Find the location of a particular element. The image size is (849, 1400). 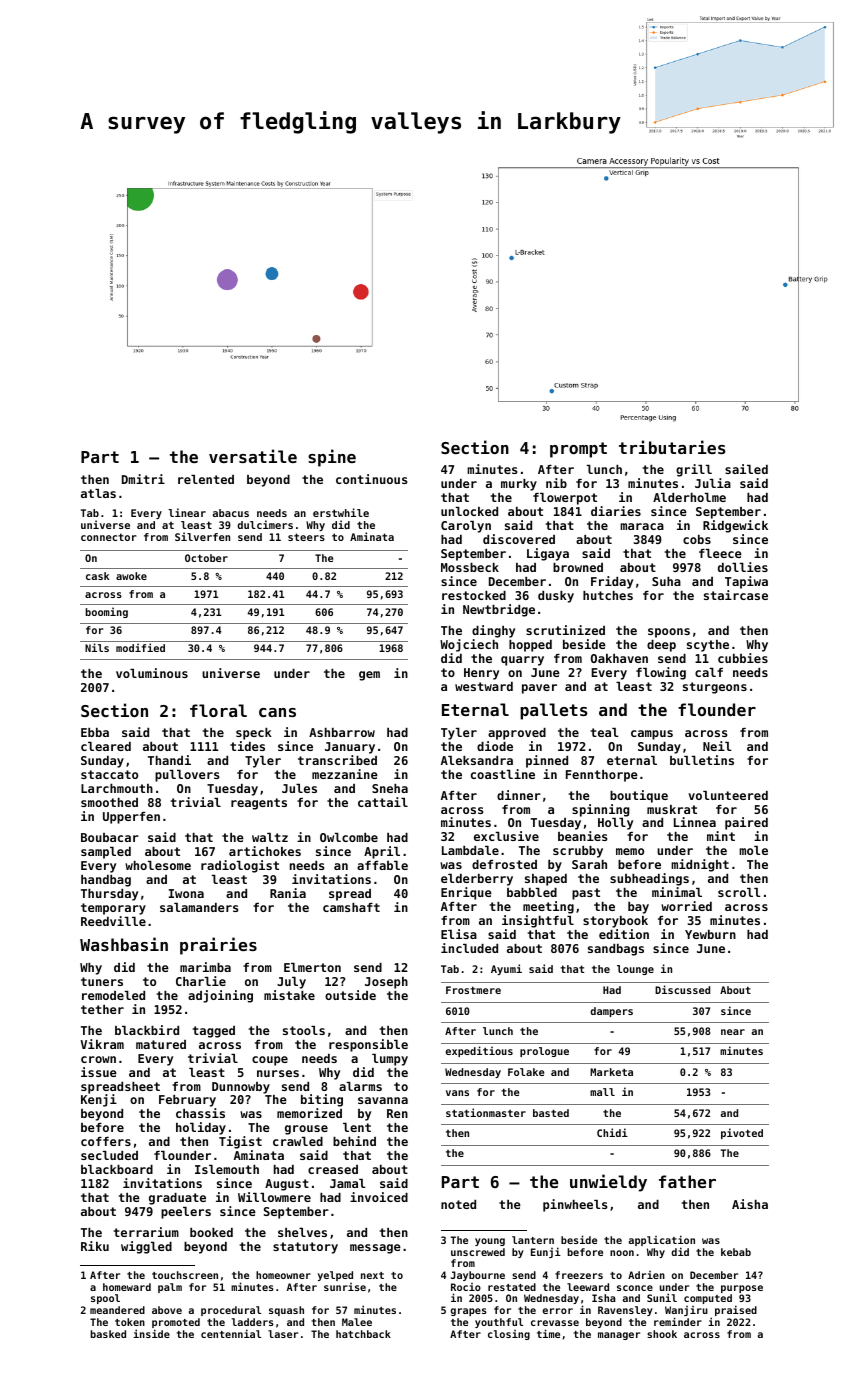

Yewburn is located at coordinates (710, 934).
